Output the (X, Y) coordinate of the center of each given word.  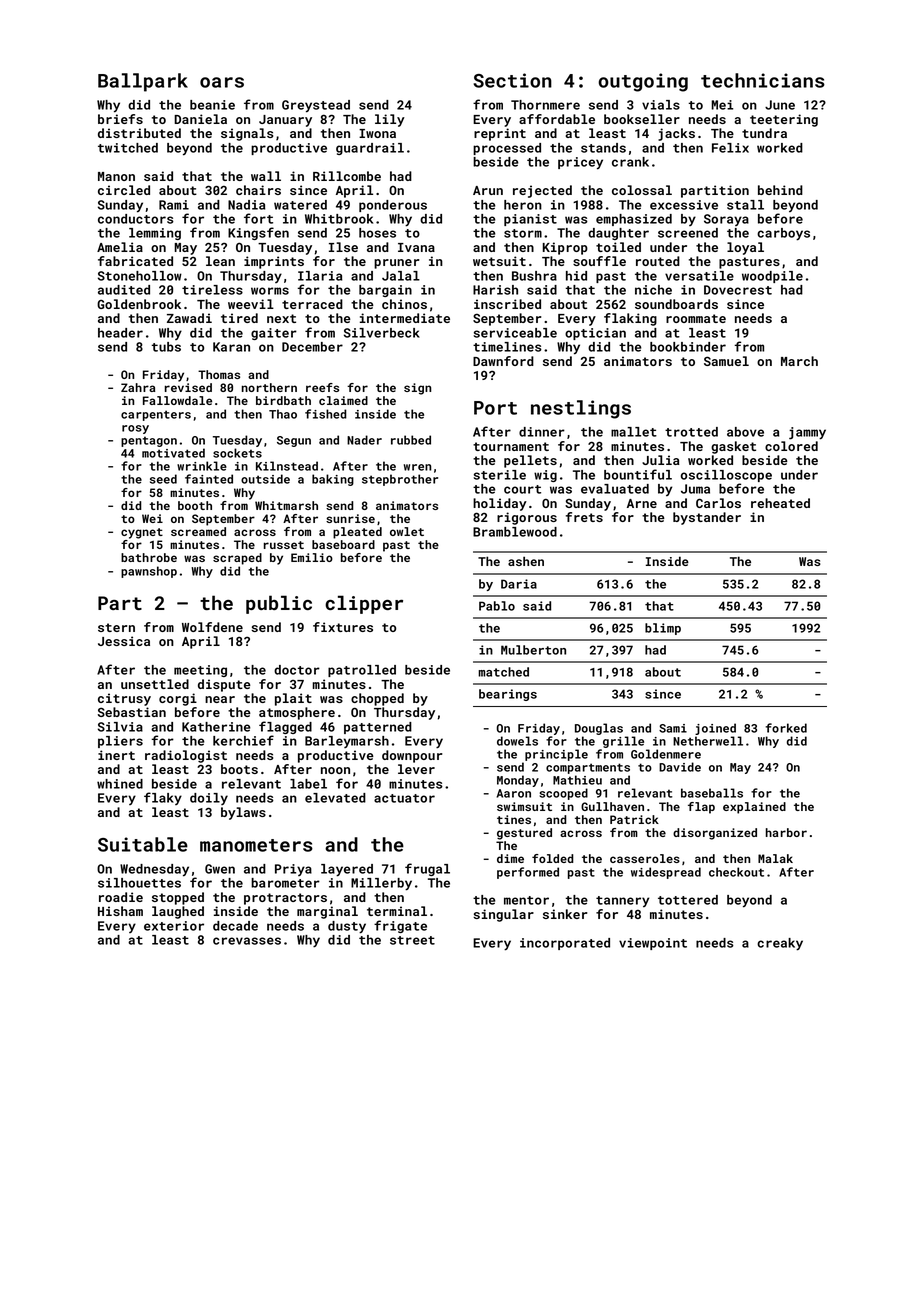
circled (124, 190)
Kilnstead (287, 466)
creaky (780, 944)
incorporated (565, 944)
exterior (174, 926)
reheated (780, 503)
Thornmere (545, 105)
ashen (526, 561)
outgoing (643, 82)
